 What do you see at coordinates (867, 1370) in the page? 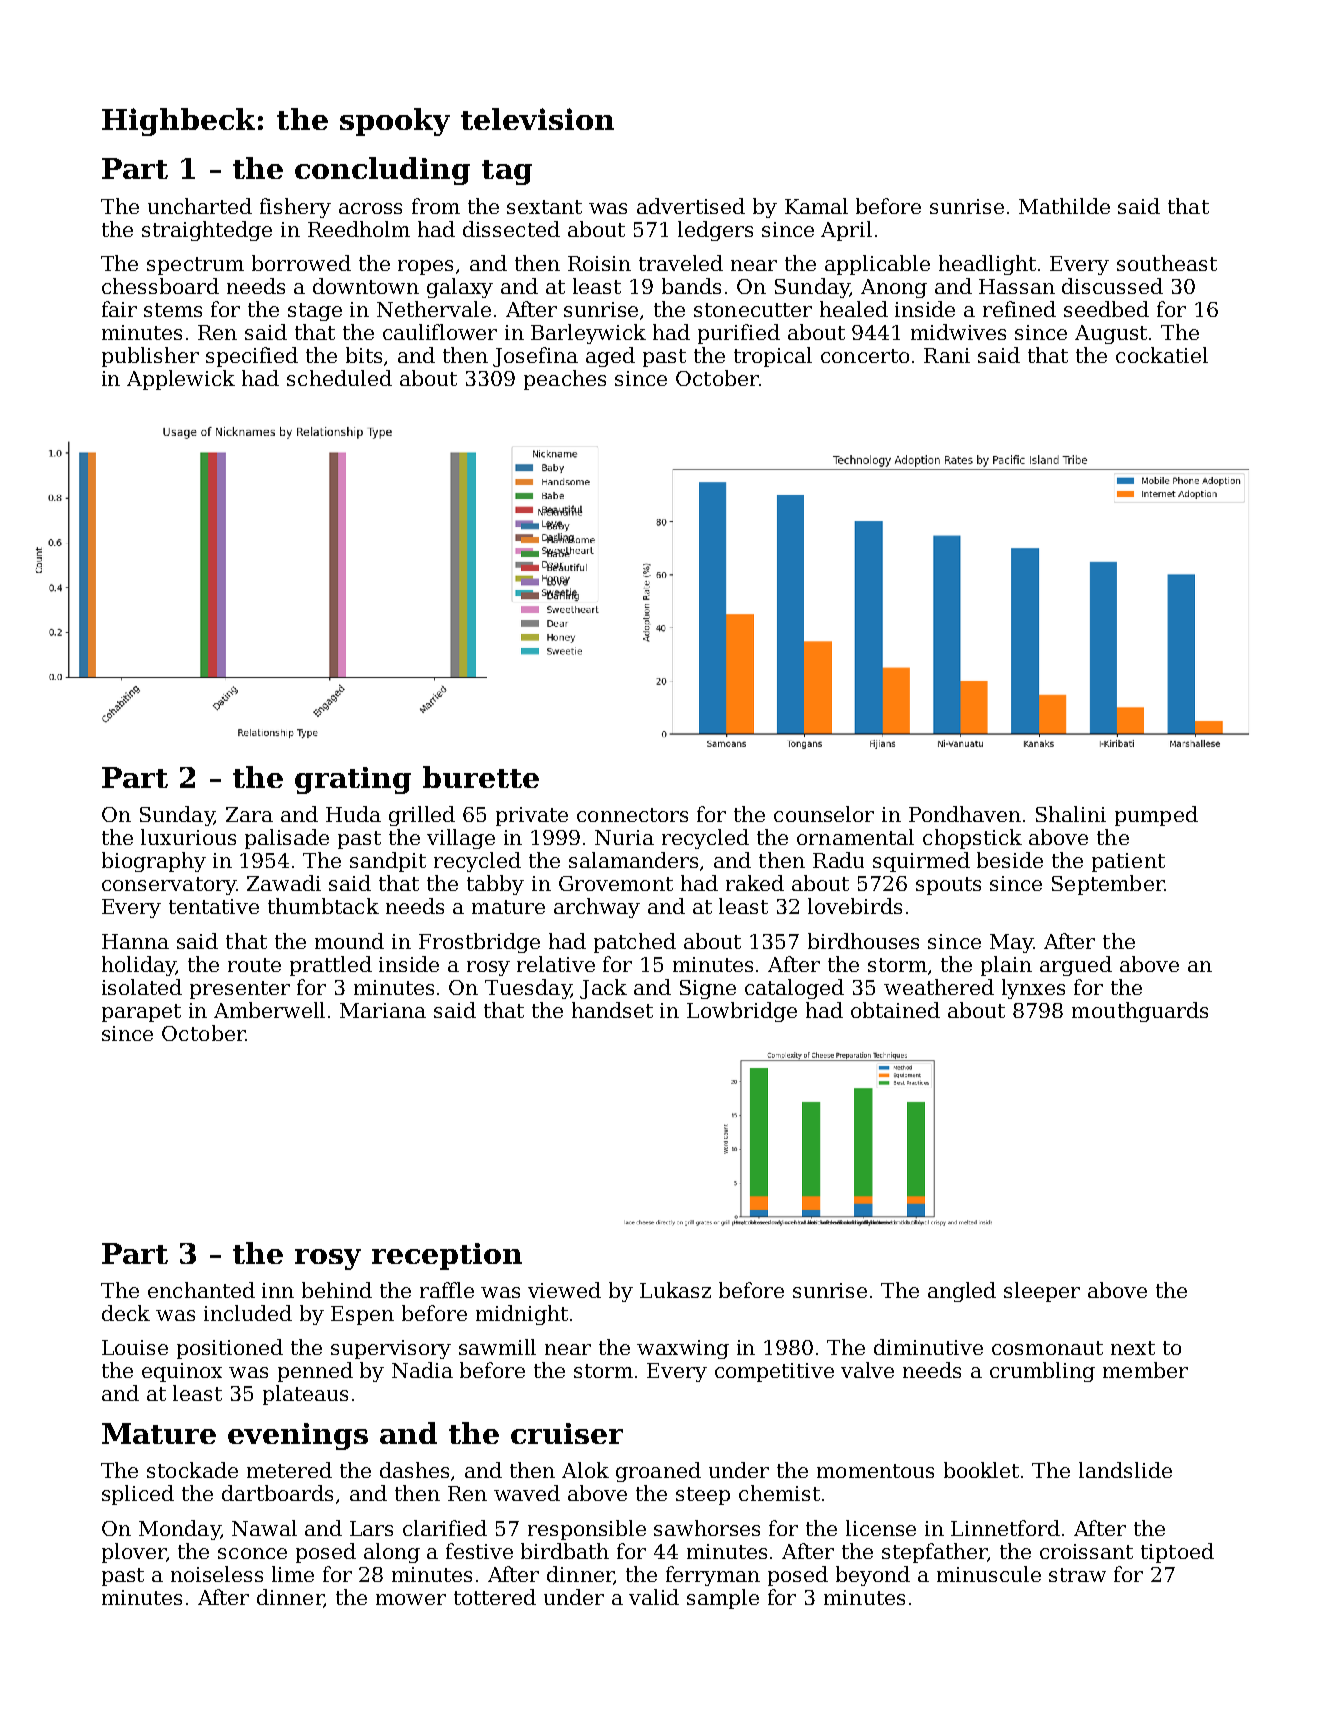
I see `valve` at bounding box center [867, 1370].
